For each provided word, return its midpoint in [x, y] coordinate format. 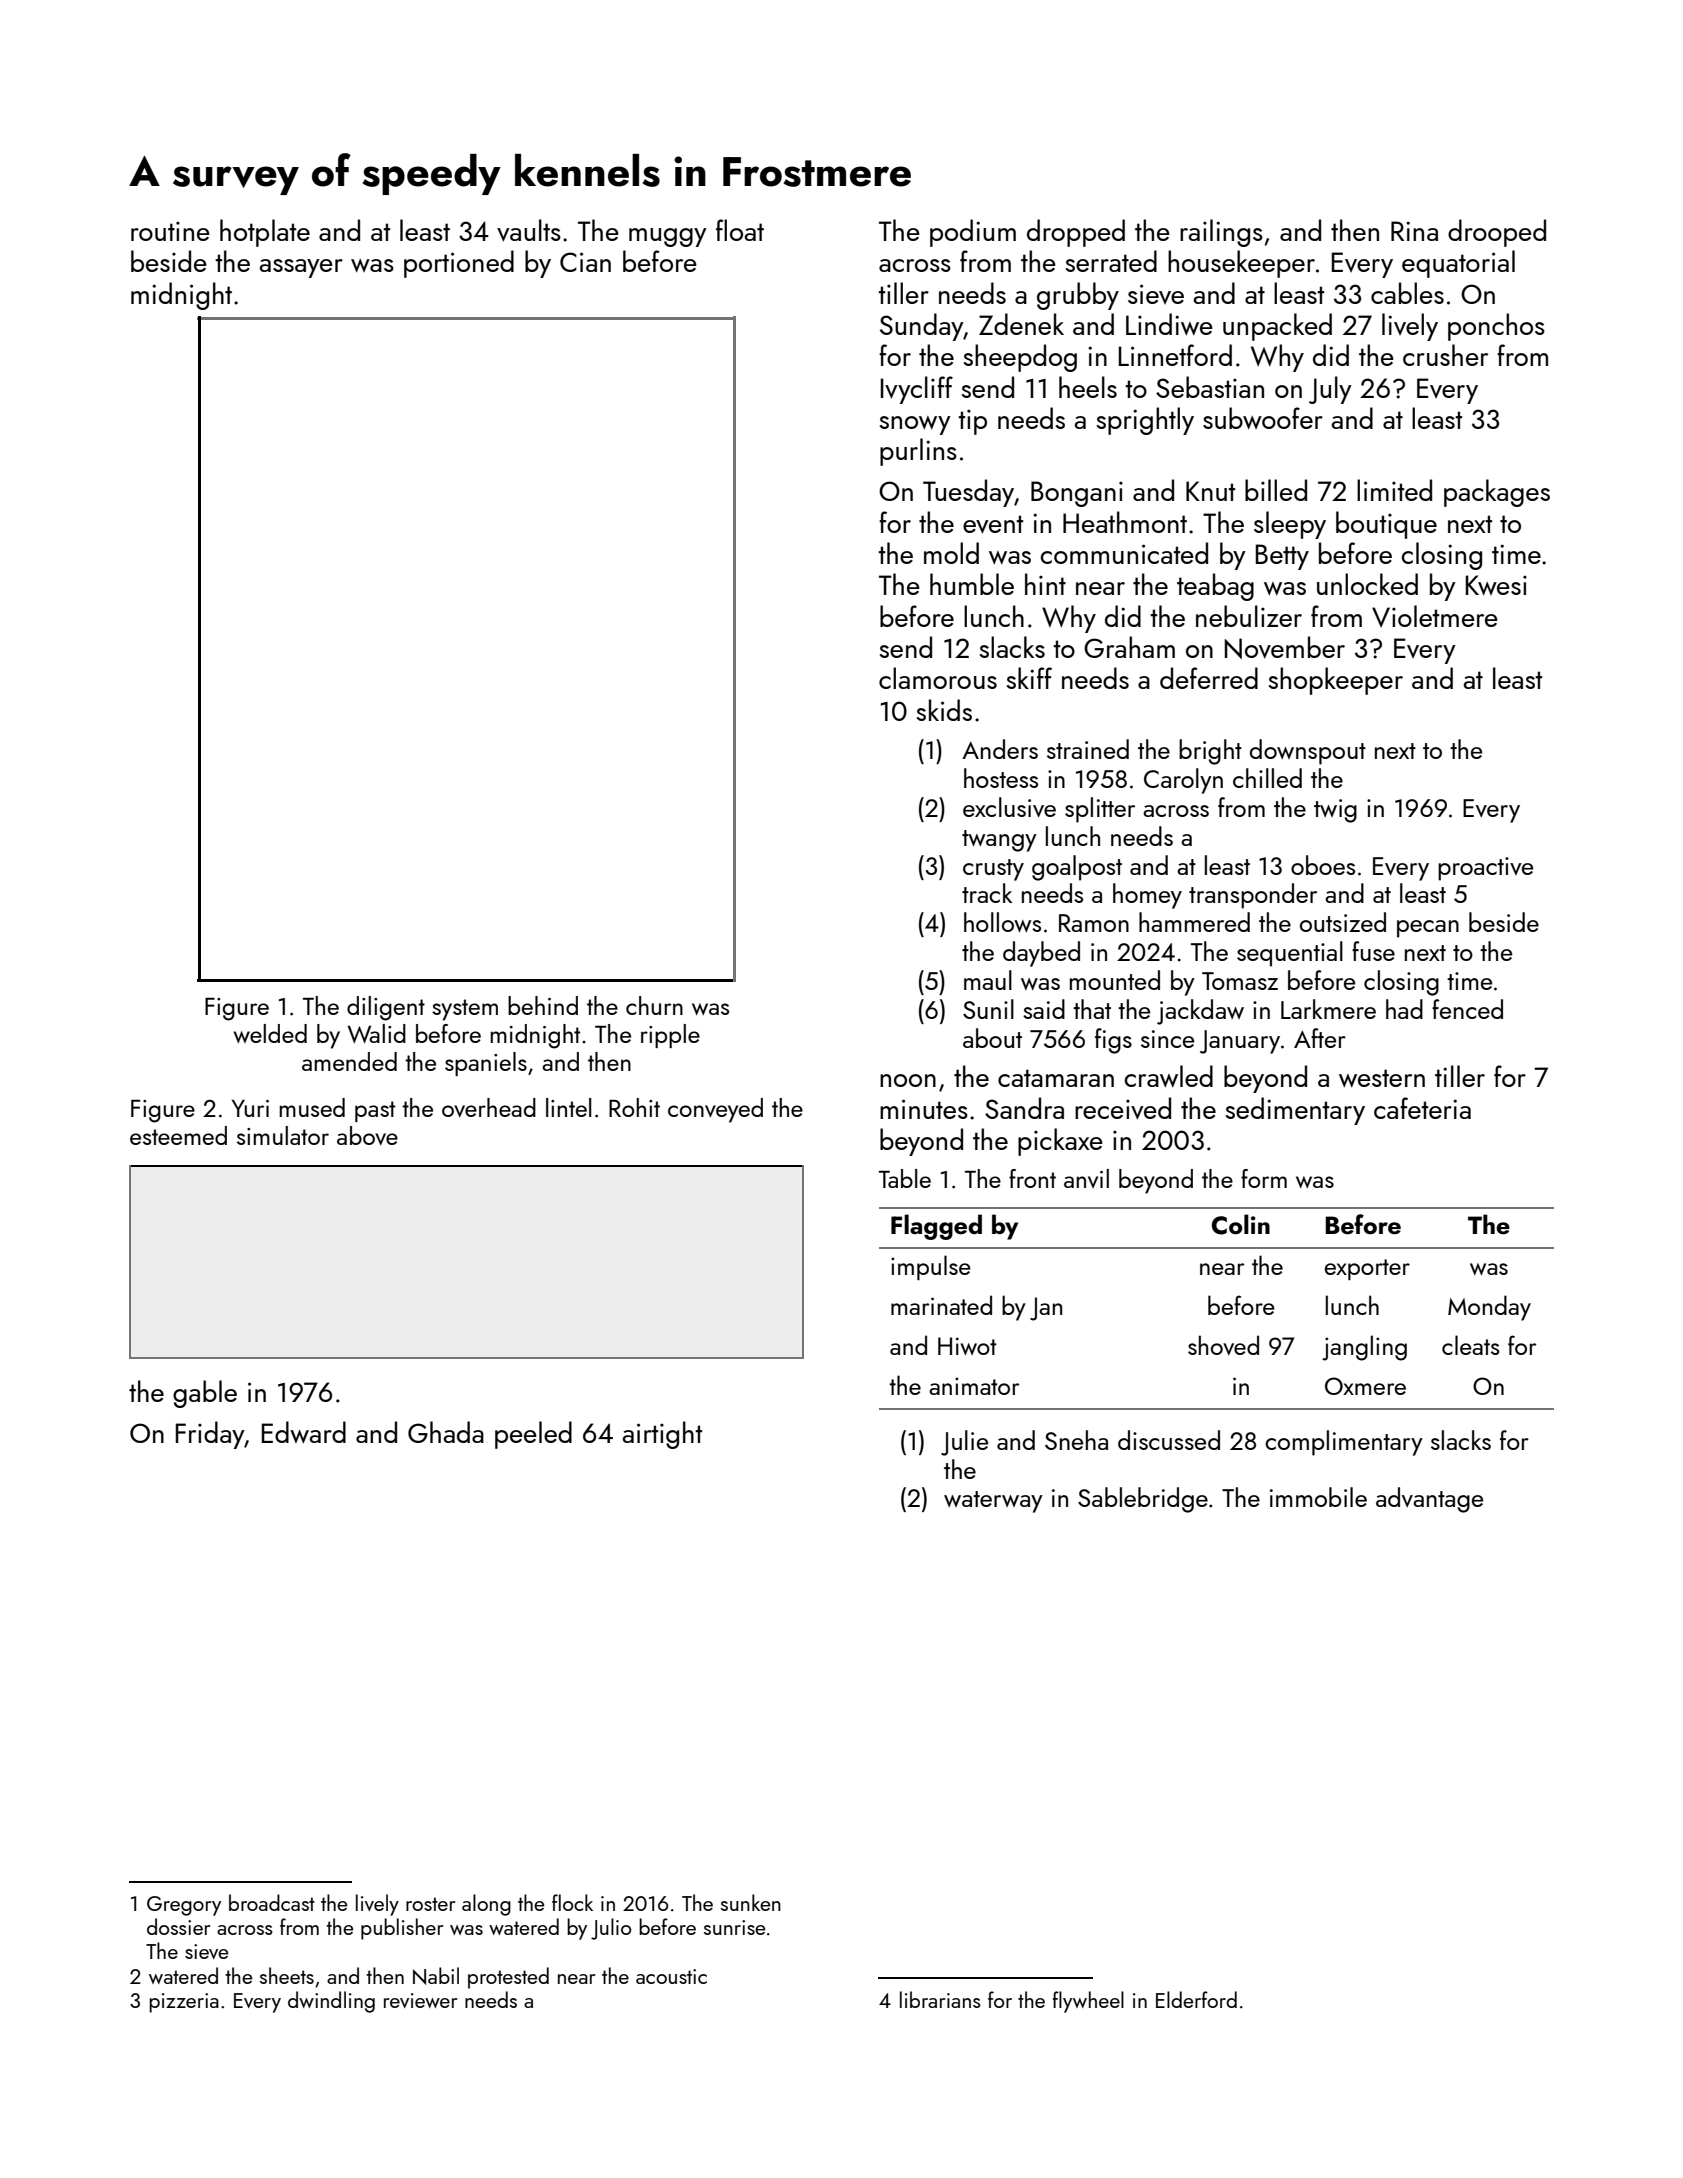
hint [1045, 584]
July [1330, 390]
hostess [1001, 778]
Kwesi [1496, 585]
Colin [1241, 1224]
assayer [301, 268]
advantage [1429, 1500]
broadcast [272, 1902]
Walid [376, 1033]
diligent [386, 1008]
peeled [533, 1435]
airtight [662, 1435]
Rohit [634, 1107]
